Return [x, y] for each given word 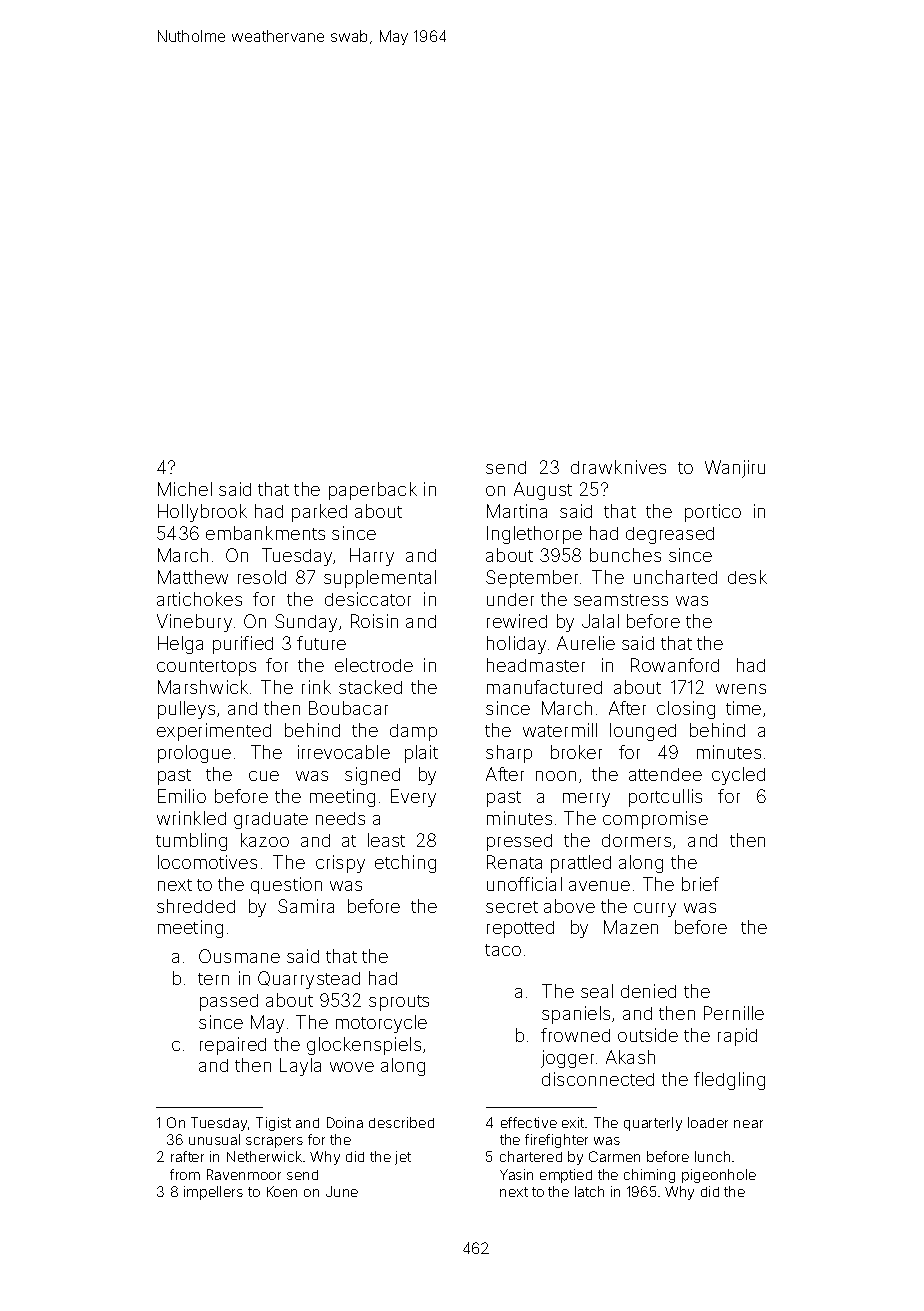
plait [421, 754]
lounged [643, 732]
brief [700, 884]
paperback [373, 491]
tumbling [191, 842]
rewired [517, 621]
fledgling [729, 1081]
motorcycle [381, 1024]
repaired [233, 1046]
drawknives [618, 467]
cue [264, 776]
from [185, 1174]
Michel [185, 489]
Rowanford [675, 665]
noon [556, 776]
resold [262, 577]
